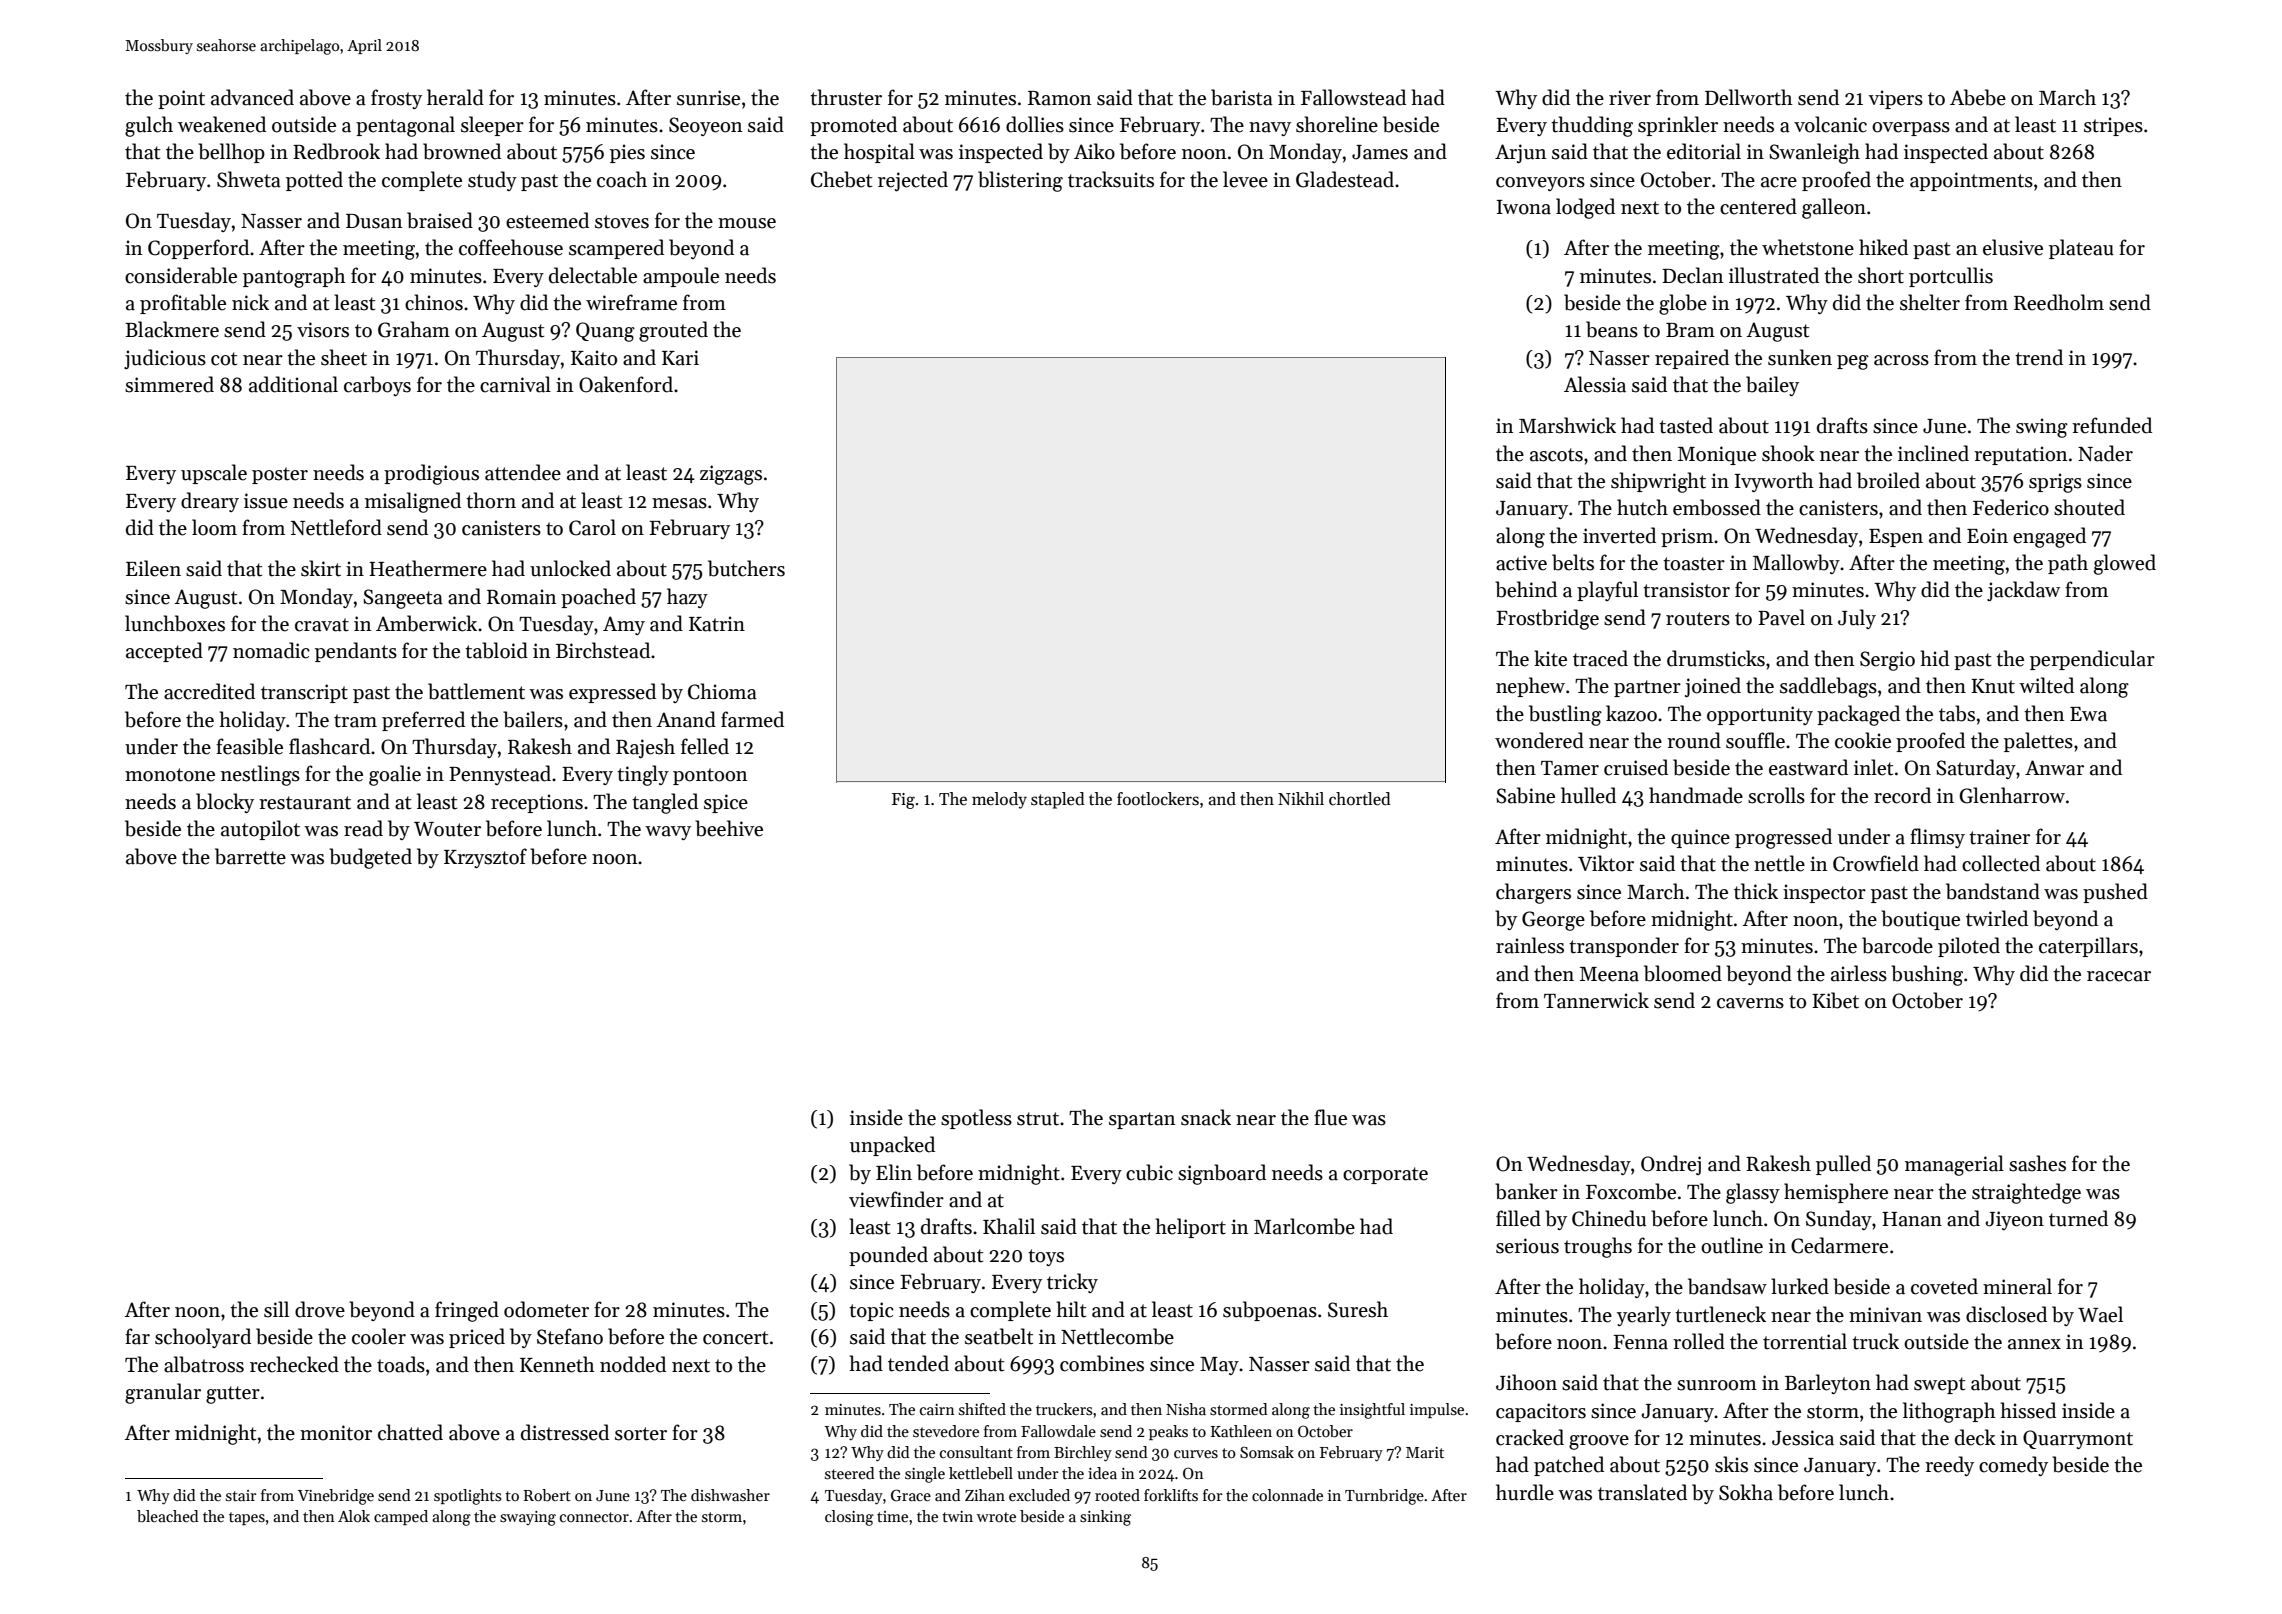 Image resolution: width=2282 pixels, height=1614 pixels. What do you see at coordinates (1700, 838) in the screenshot?
I see `quince` at bounding box center [1700, 838].
